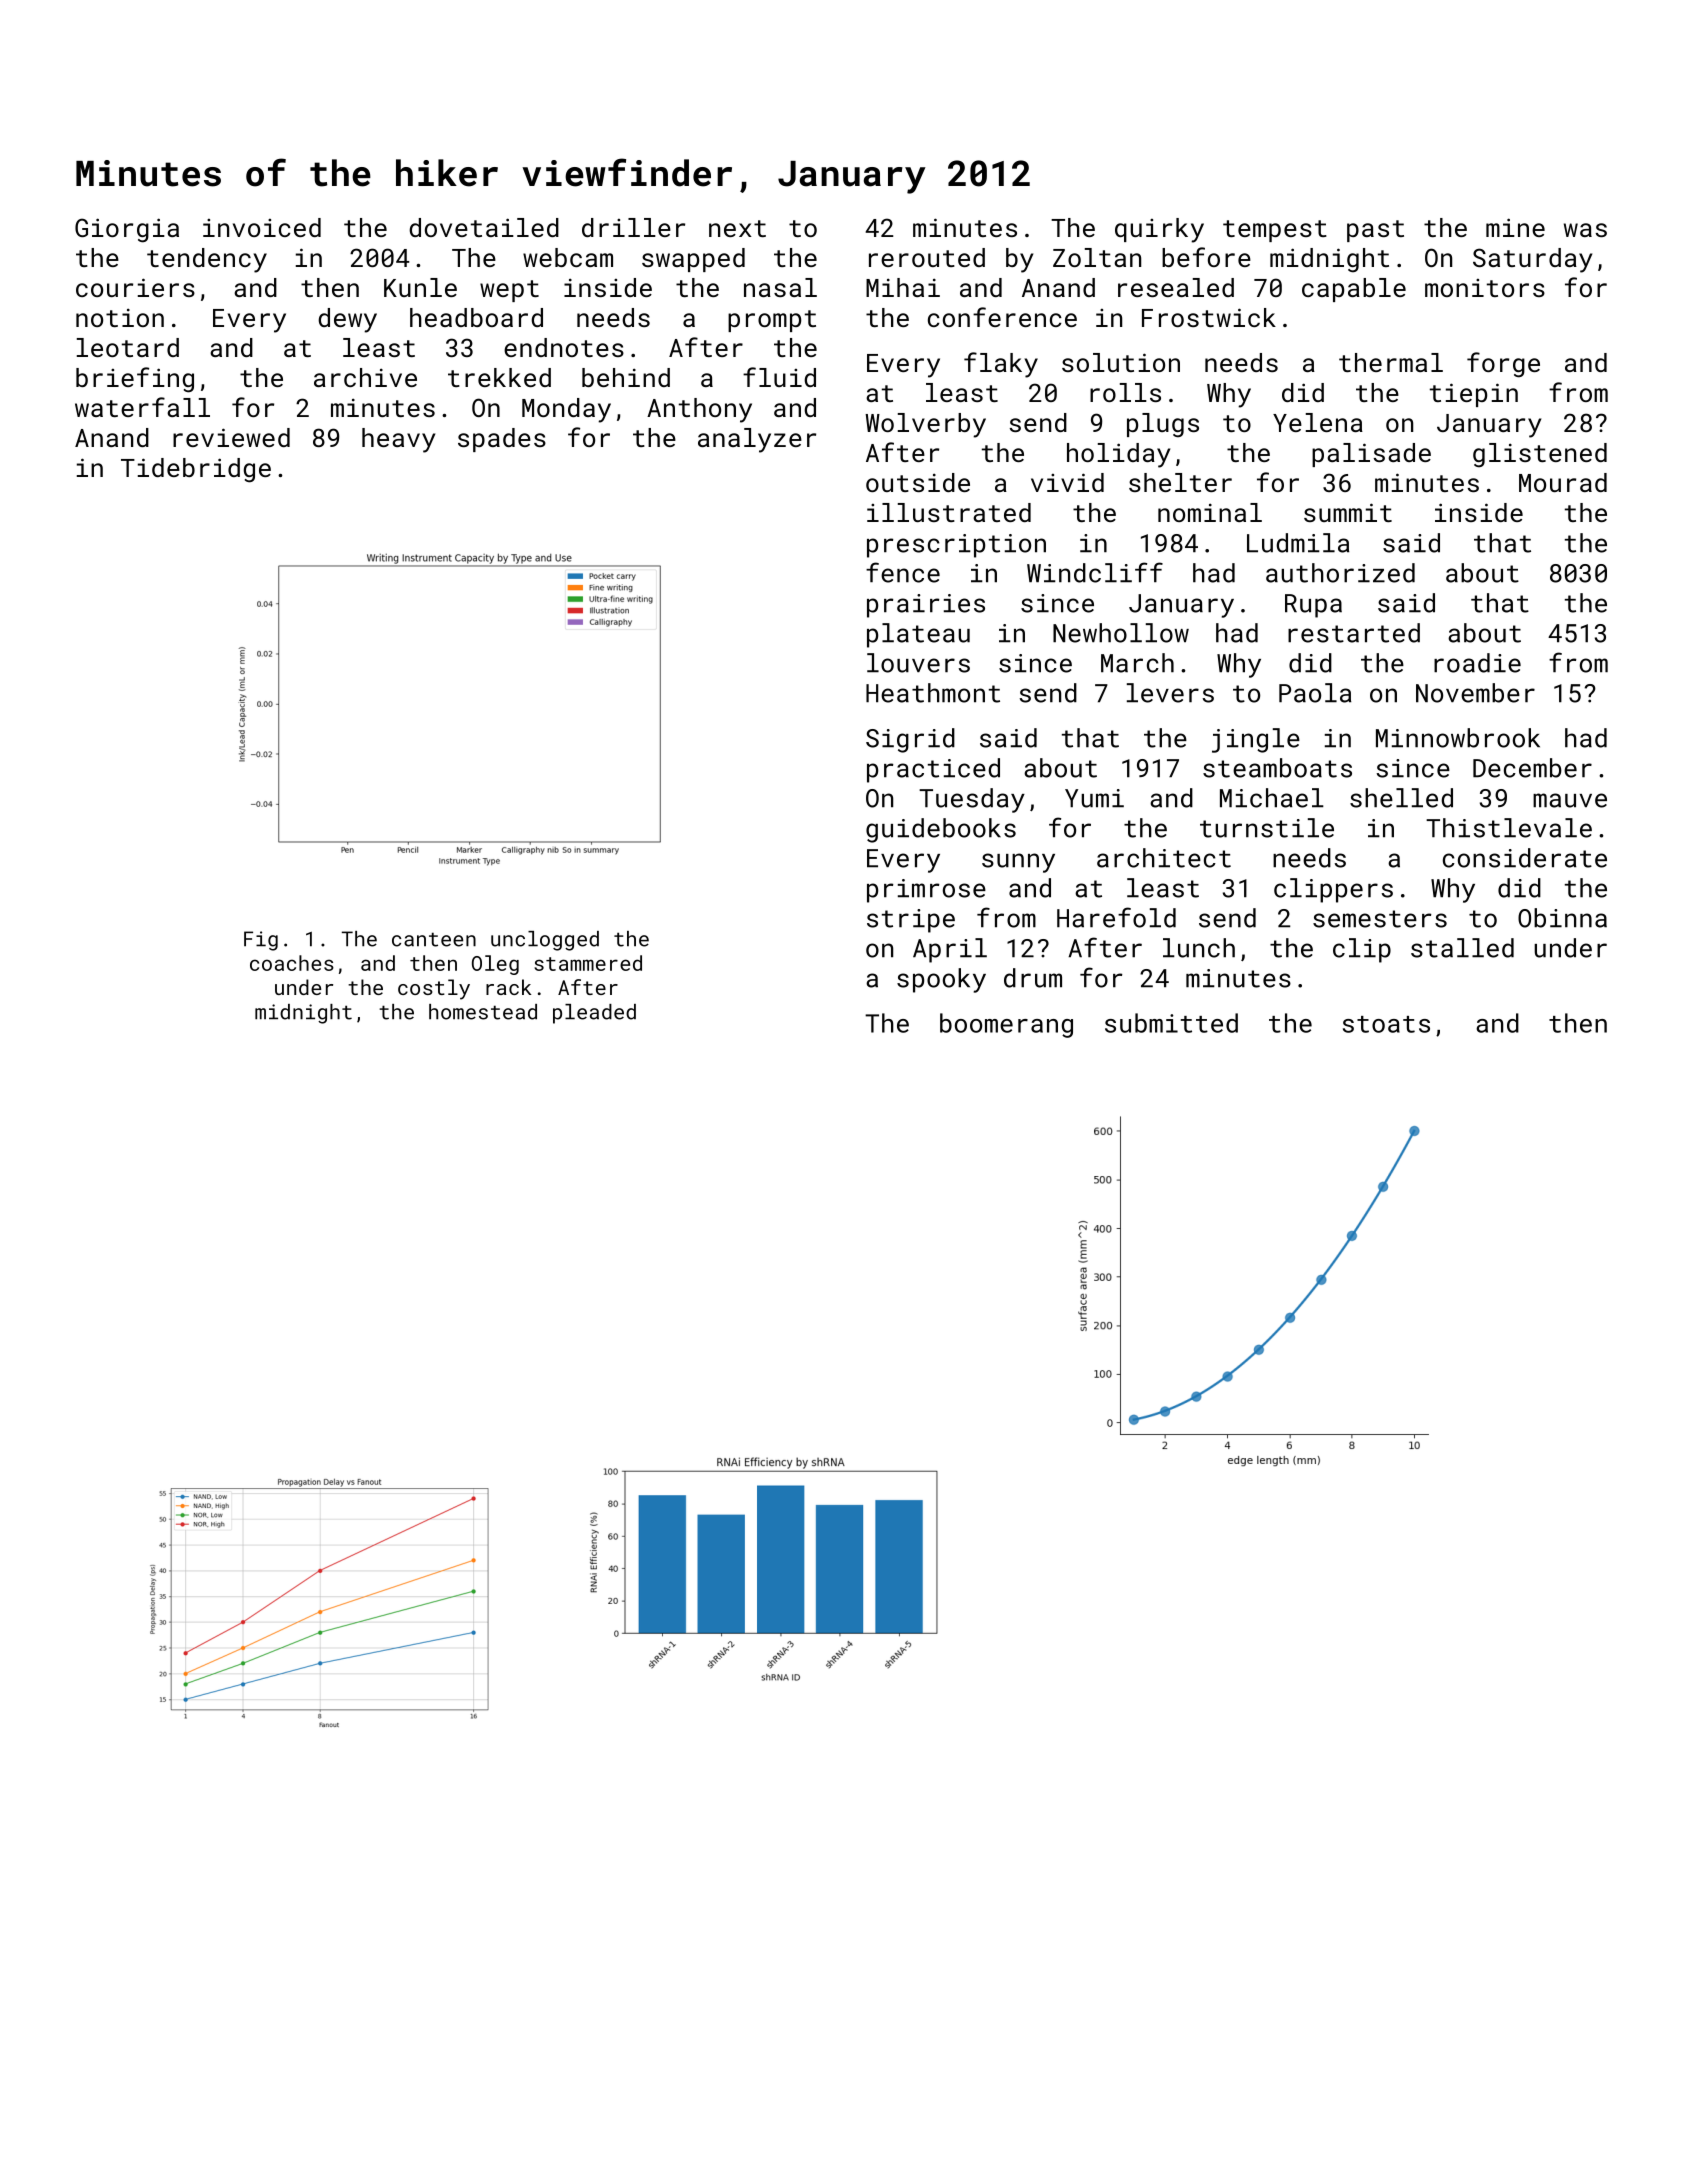 The height and width of the document is (2178, 1683). I want to click on primrose, so click(926, 891).
